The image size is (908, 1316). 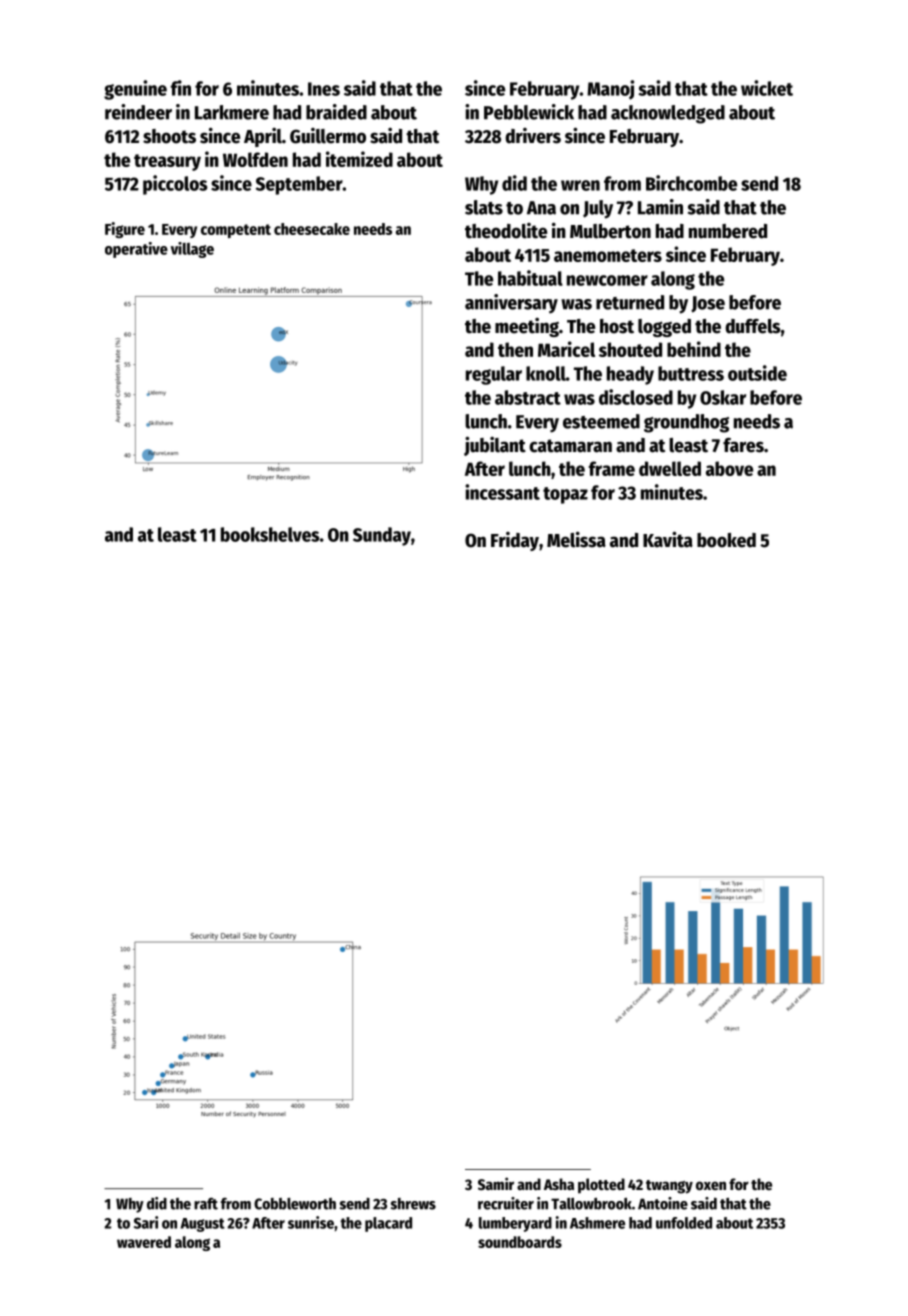 I want to click on treasury, so click(x=167, y=162).
